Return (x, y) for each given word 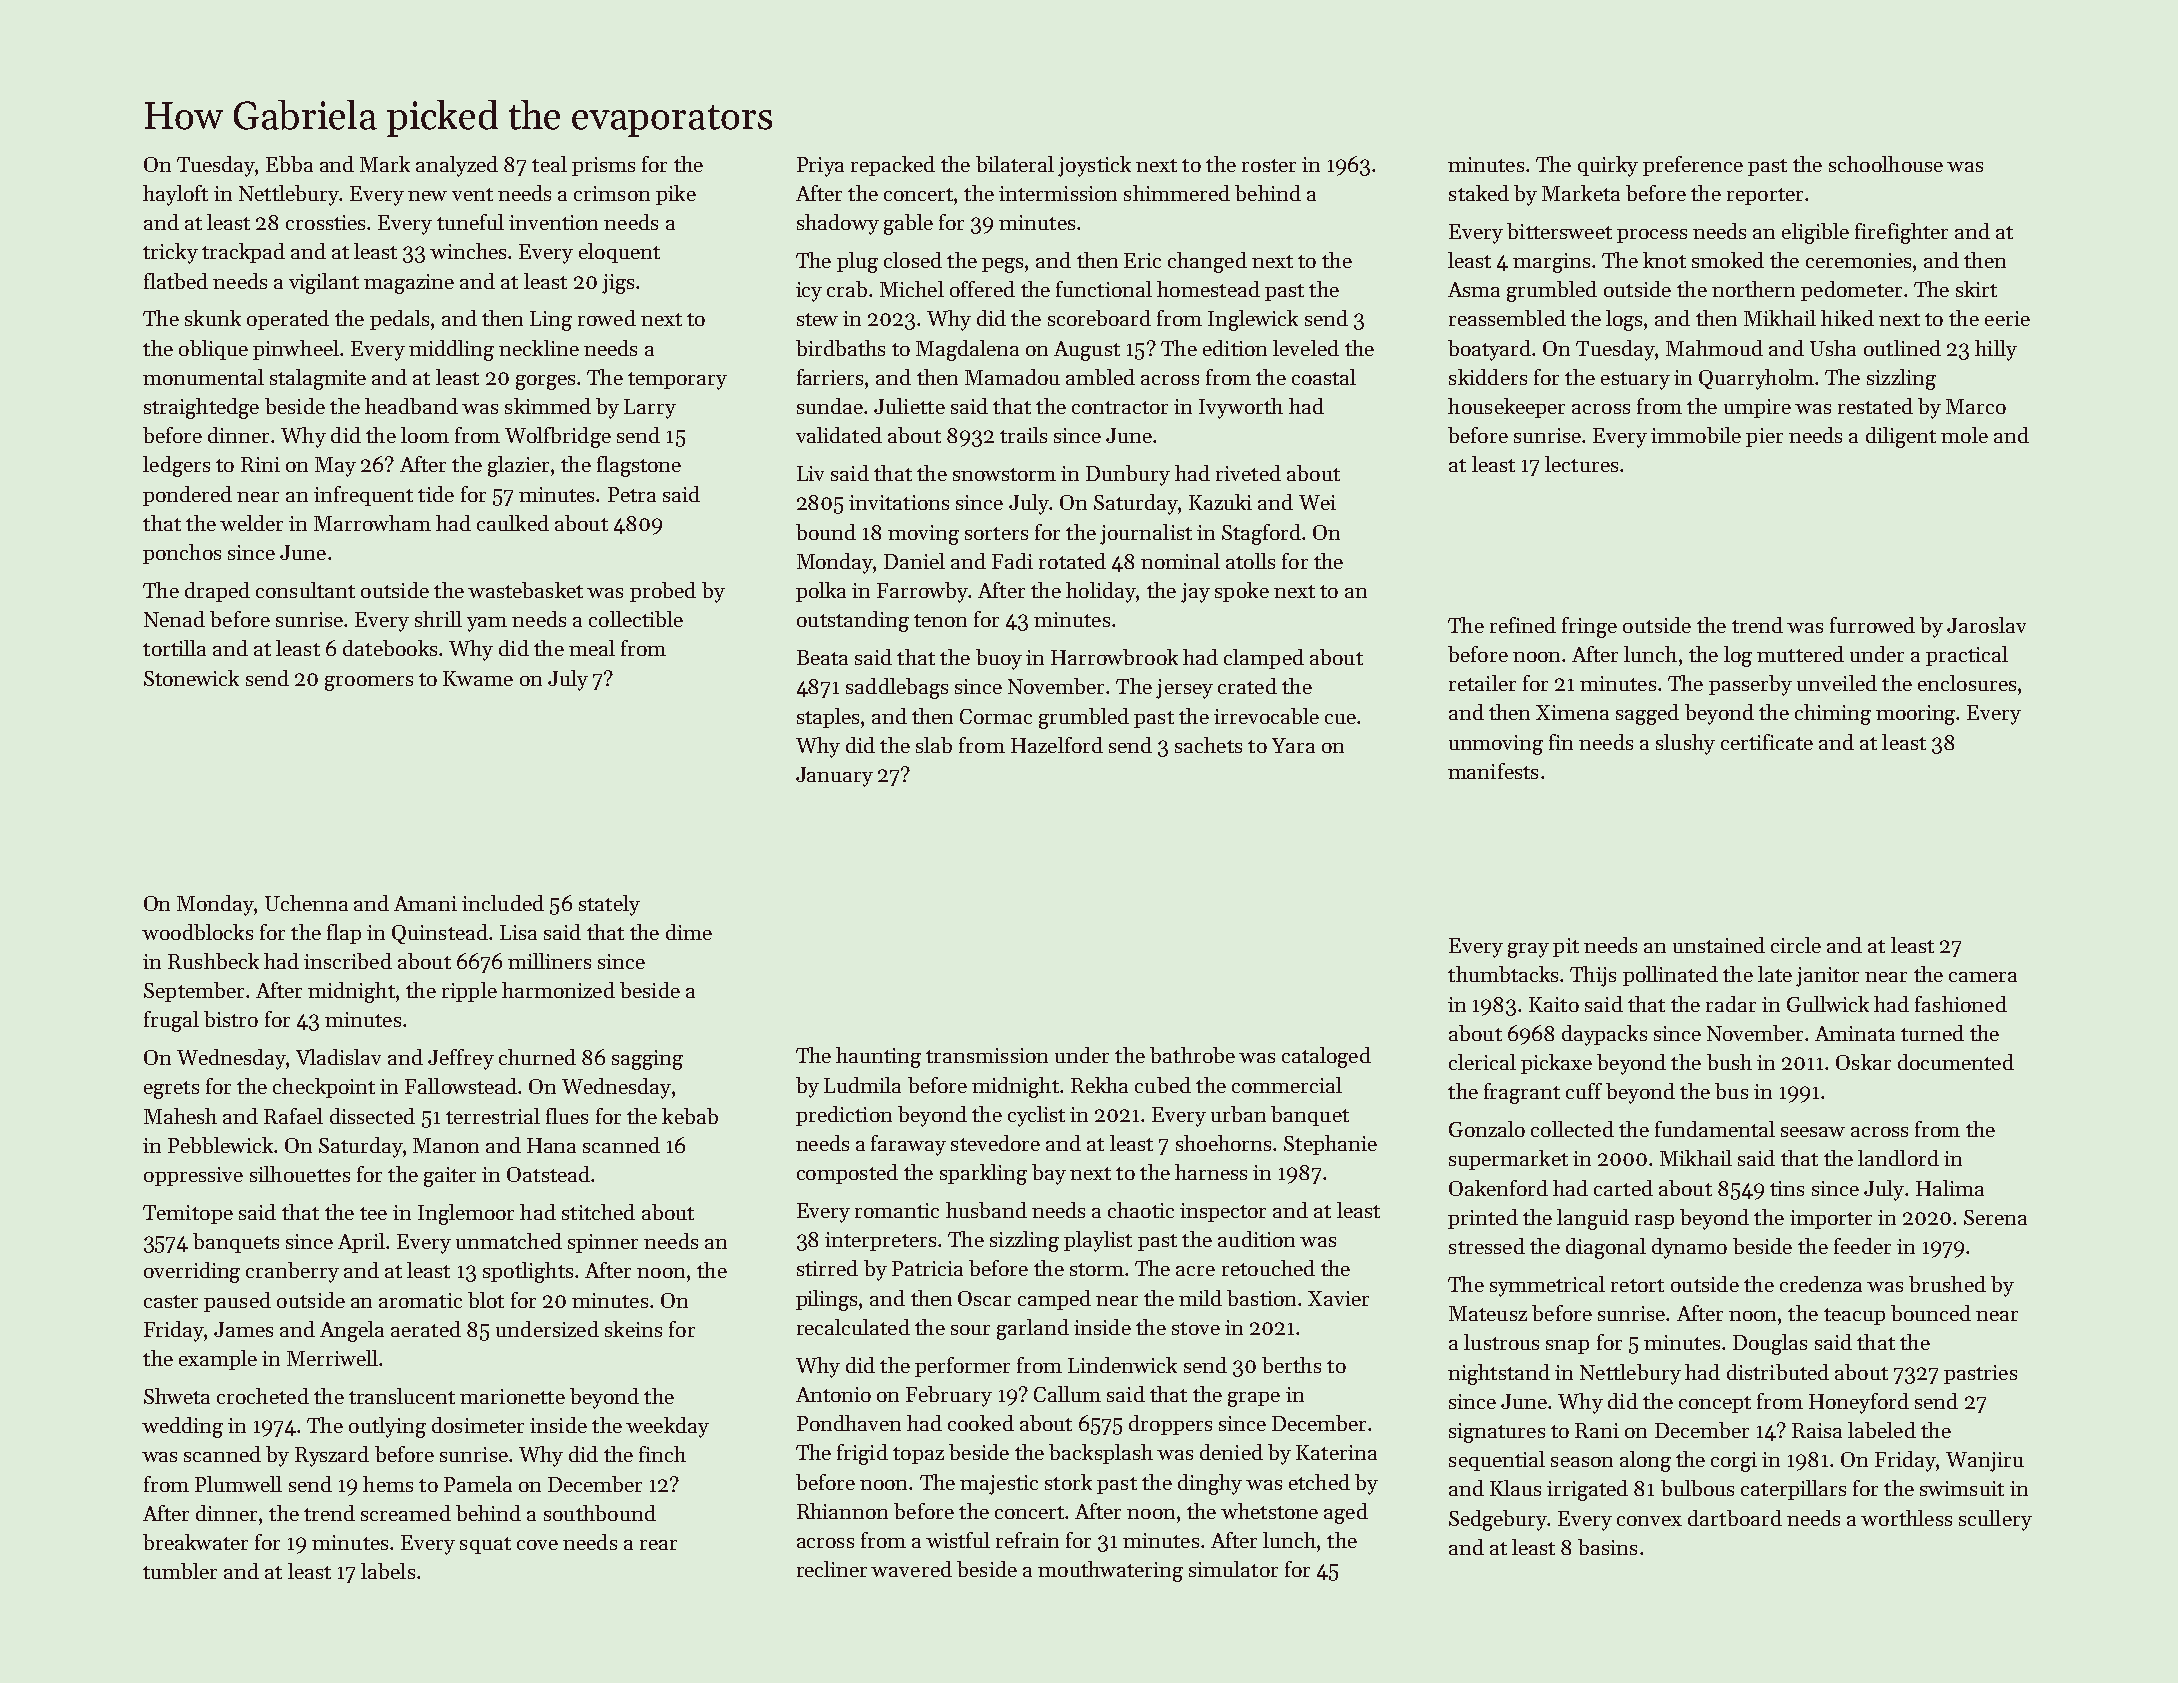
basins (1607, 1547)
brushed (1947, 1284)
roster (1269, 165)
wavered (911, 1569)
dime (689, 932)
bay (1049, 1174)
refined (1523, 625)
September (194, 992)
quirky (1608, 166)
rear (658, 1545)
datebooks (390, 648)
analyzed (457, 166)
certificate (1767, 742)
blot (486, 1300)
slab (934, 745)
